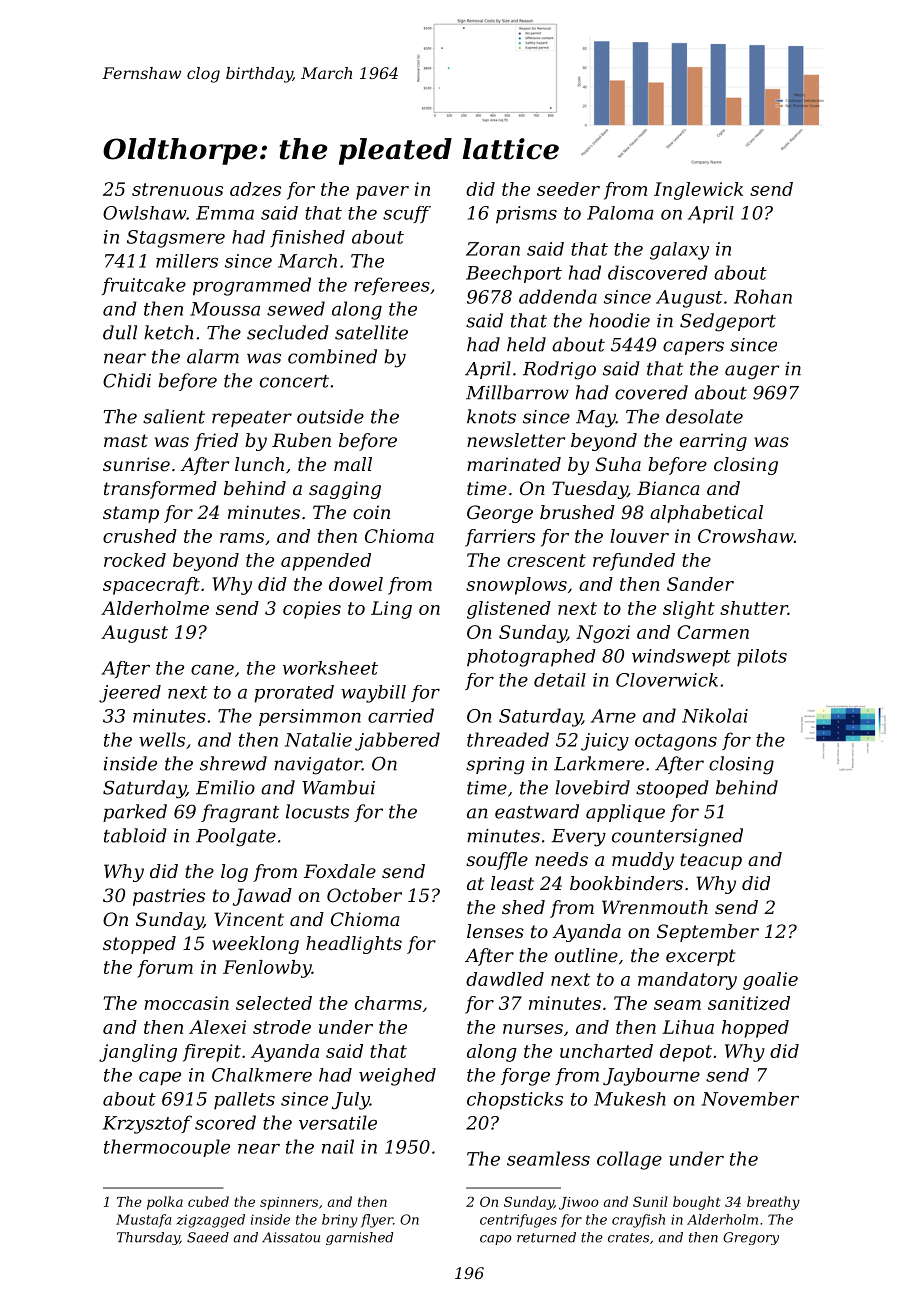  What do you see at coordinates (139, 945) in the screenshot?
I see `stopped` at bounding box center [139, 945].
